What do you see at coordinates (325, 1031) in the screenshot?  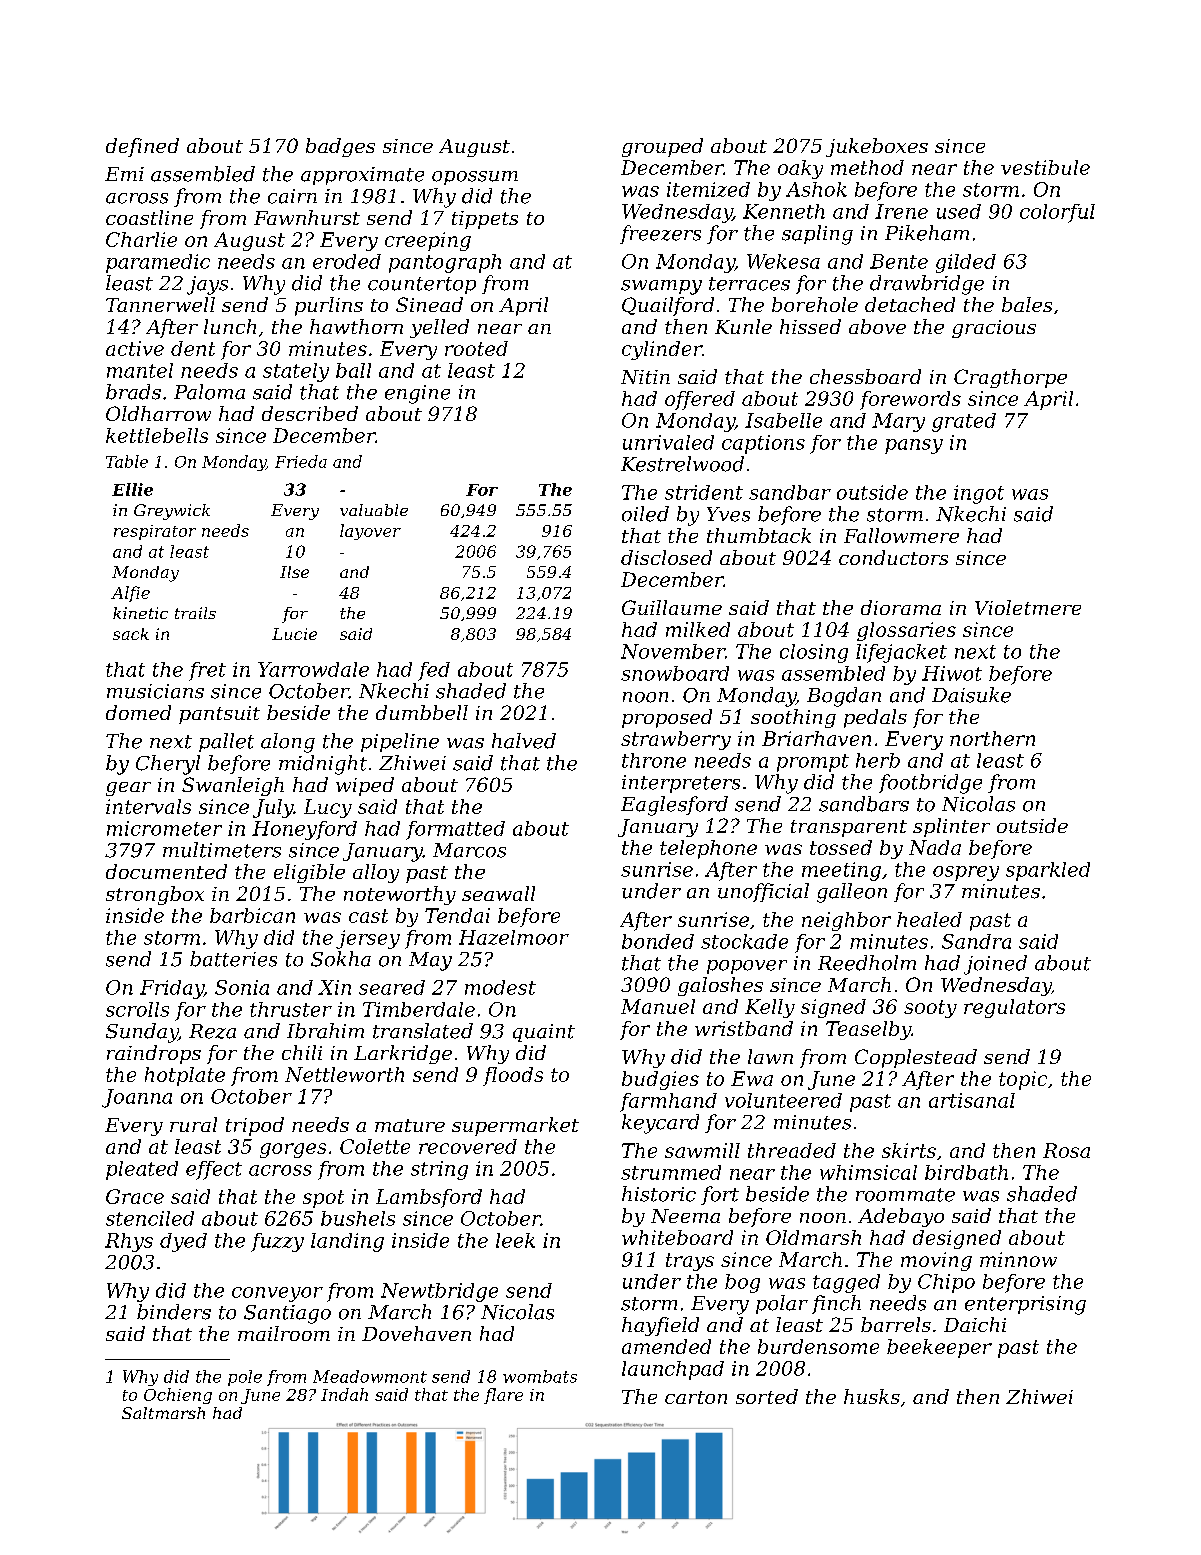 I see `Ibrahim` at bounding box center [325, 1031].
